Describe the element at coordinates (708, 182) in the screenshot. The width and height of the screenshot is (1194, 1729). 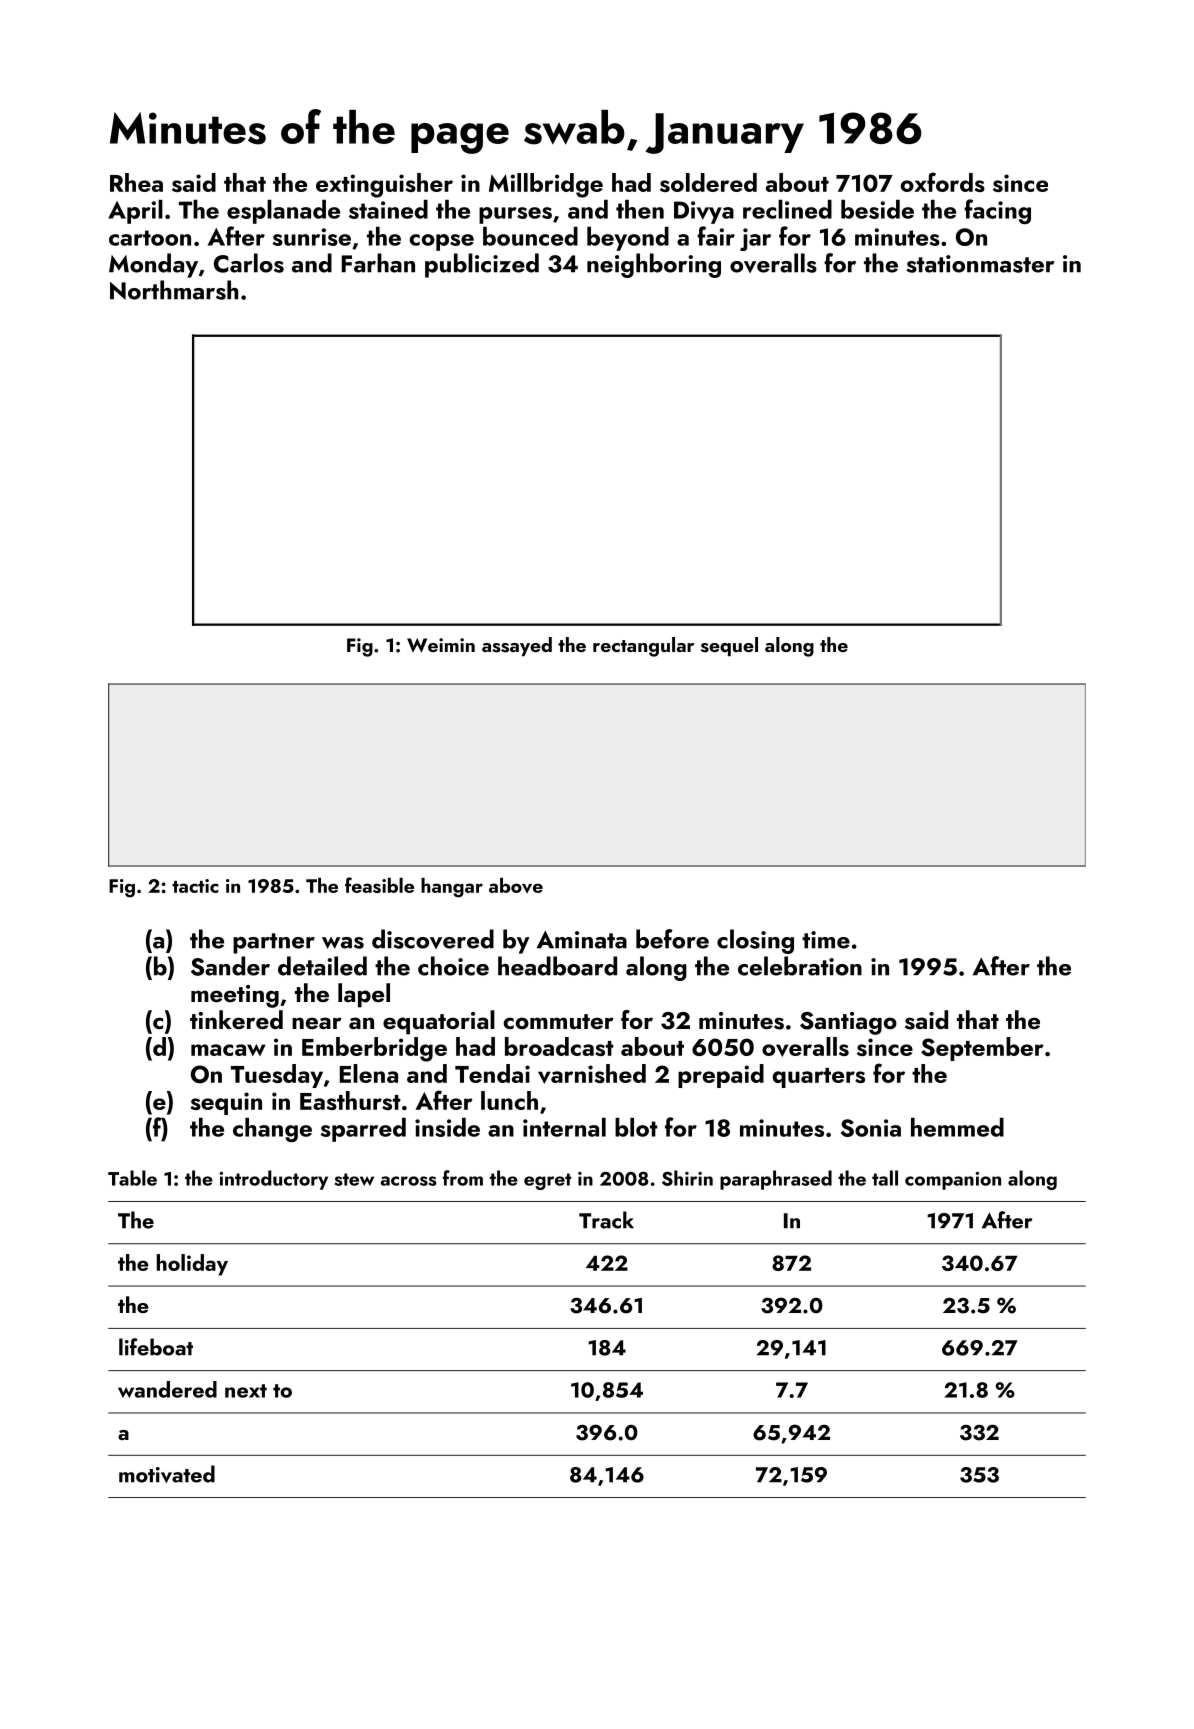
I see `soldered` at that location.
